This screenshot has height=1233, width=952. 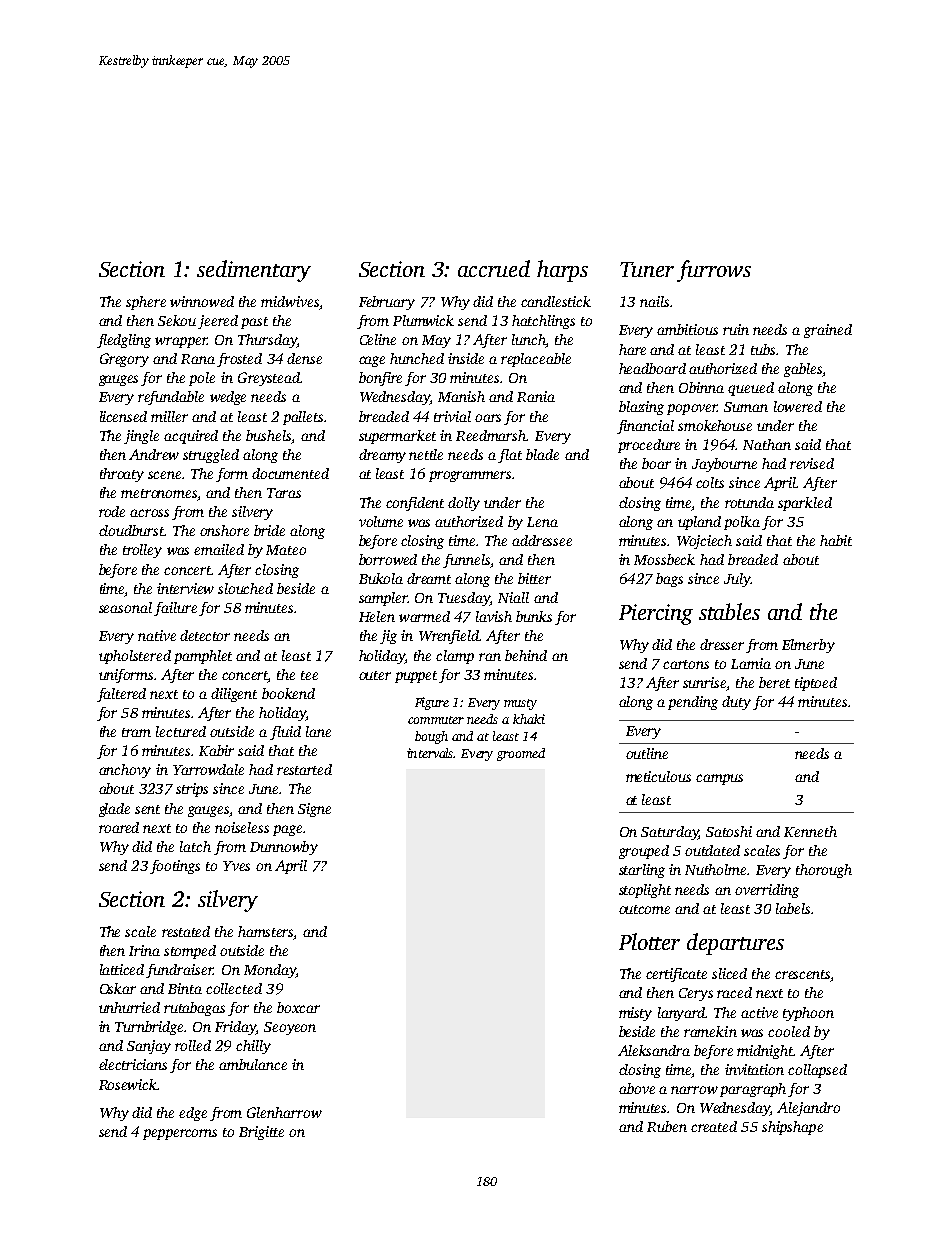 I want to click on thorough, so click(x=824, y=871).
